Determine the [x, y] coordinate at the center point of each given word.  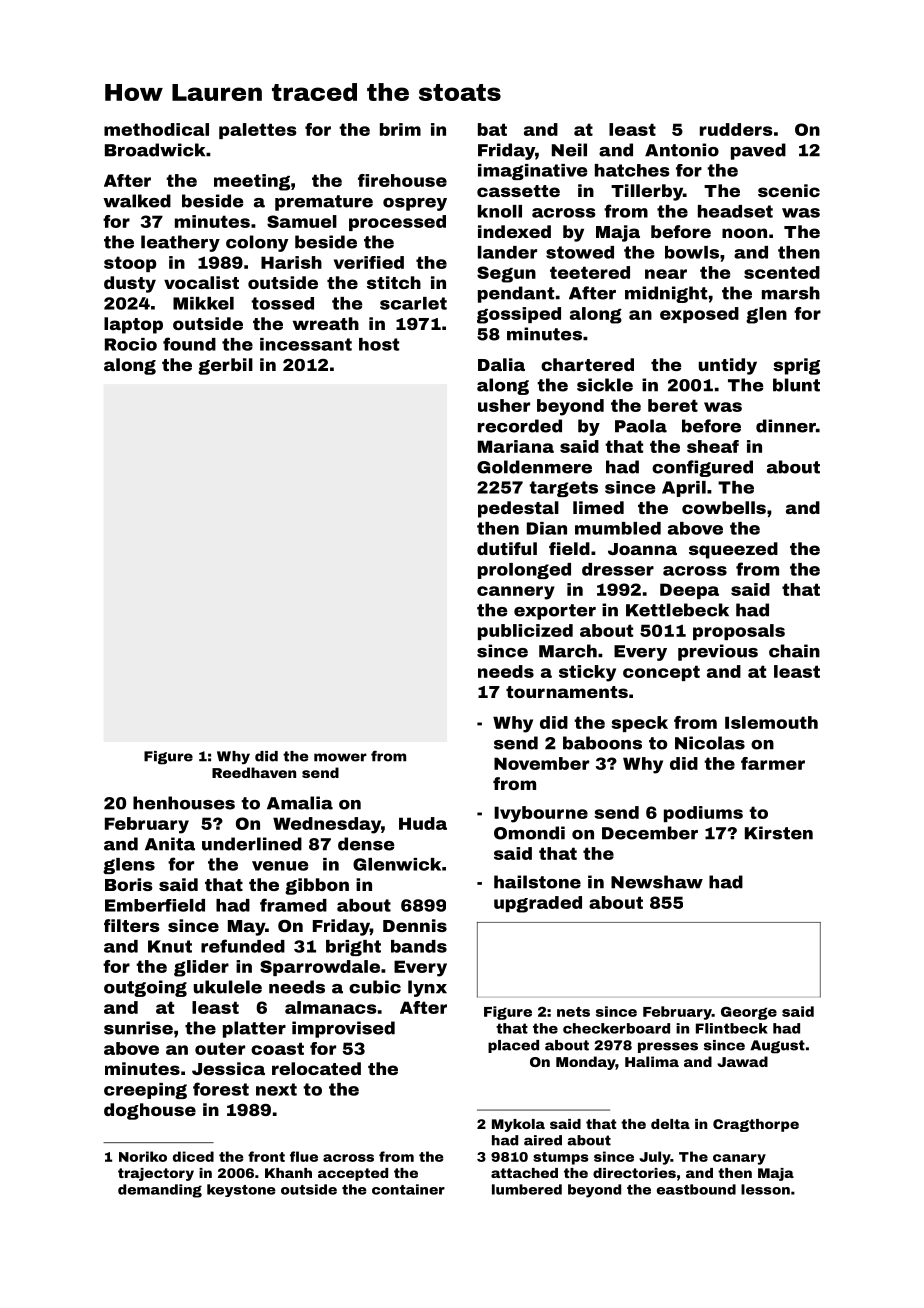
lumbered [527, 1189]
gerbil [225, 366]
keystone [241, 1190]
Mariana [516, 446]
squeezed [733, 550]
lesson [765, 1189]
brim [400, 129]
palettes [258, 131]
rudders [736, 129]
